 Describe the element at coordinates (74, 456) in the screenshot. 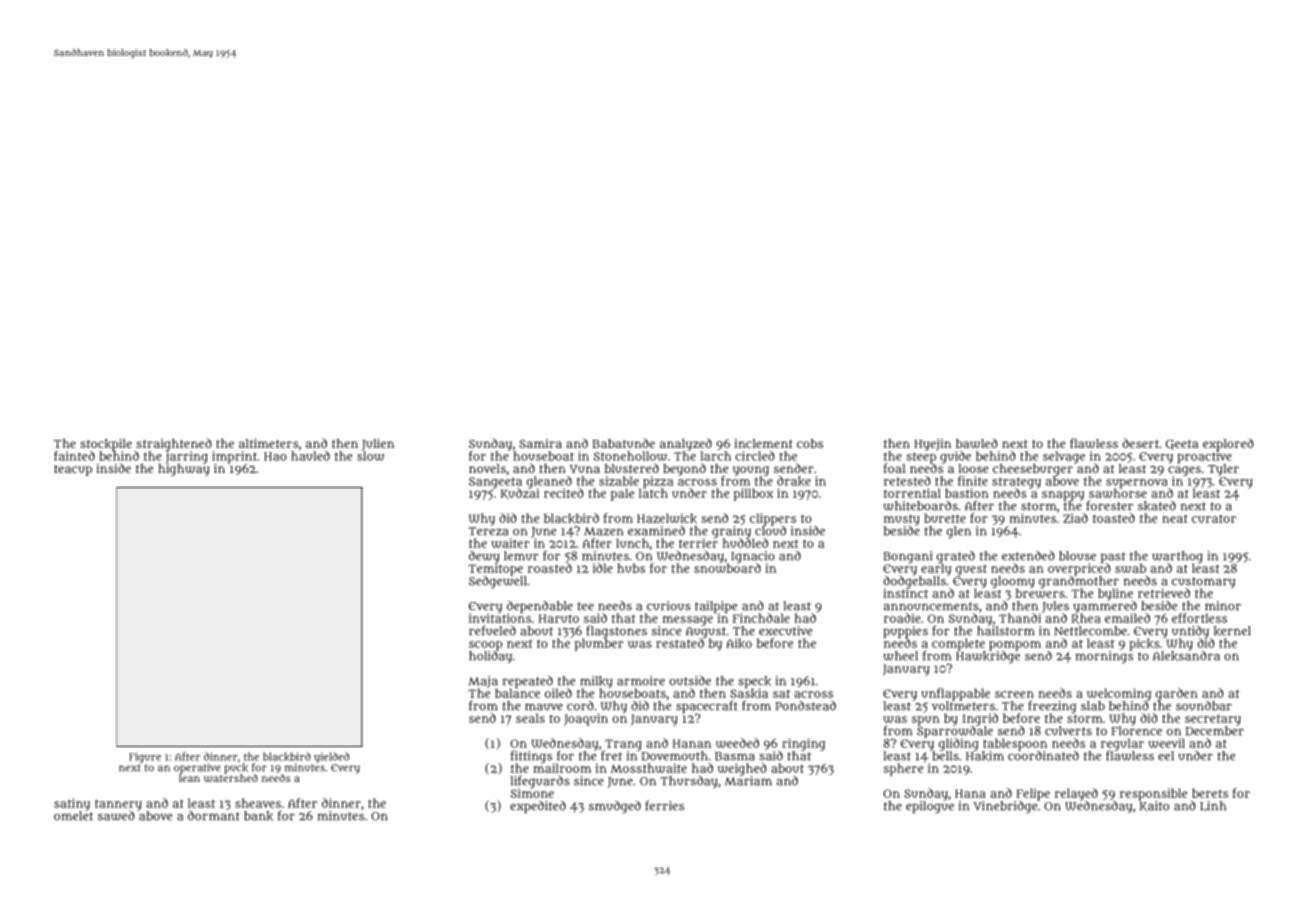

I see `fainted` at that location.
